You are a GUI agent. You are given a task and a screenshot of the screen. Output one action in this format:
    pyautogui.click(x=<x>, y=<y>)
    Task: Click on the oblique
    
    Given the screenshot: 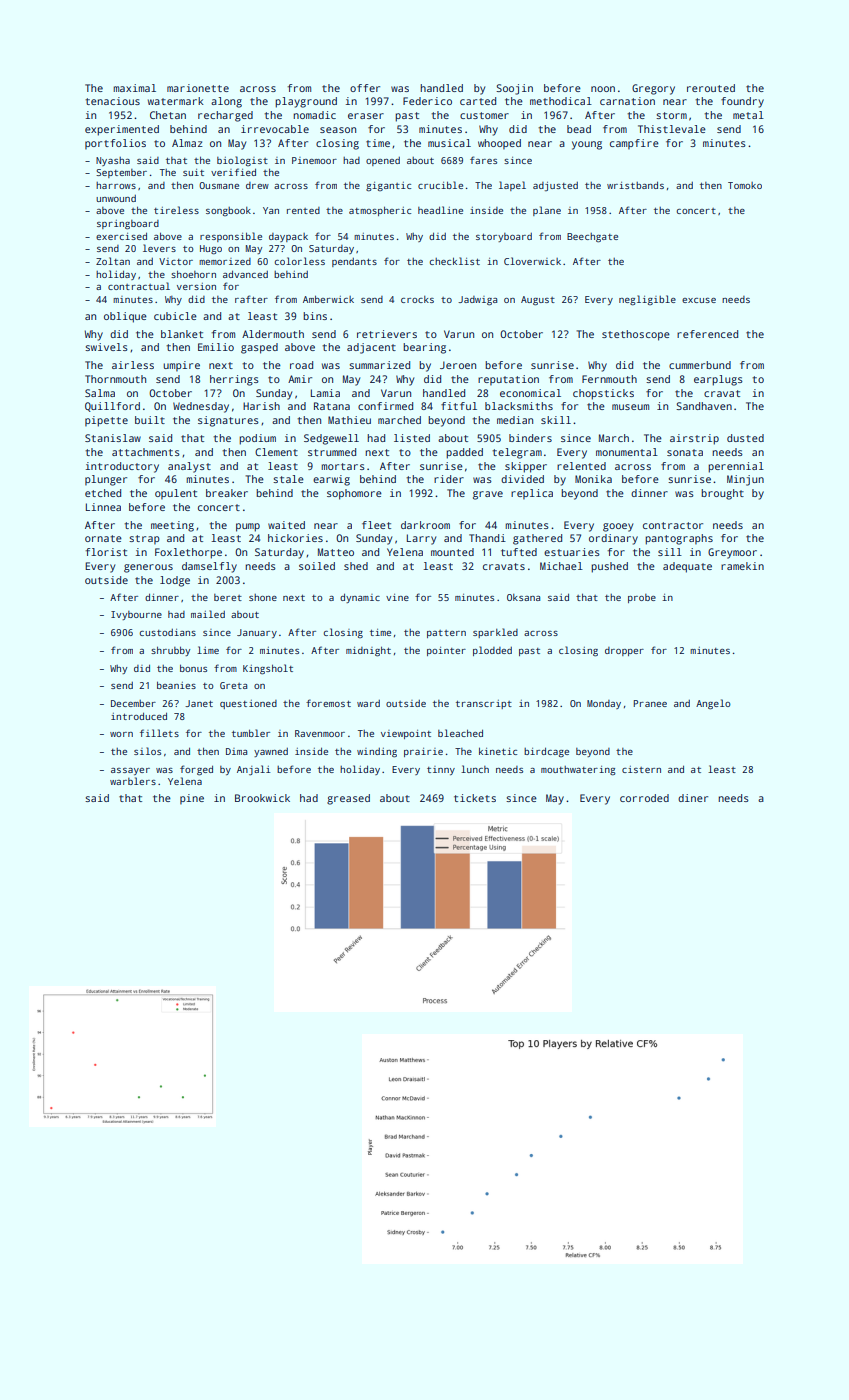 What is the action you would take?
    pyautogui.click(x=125, y=317)
